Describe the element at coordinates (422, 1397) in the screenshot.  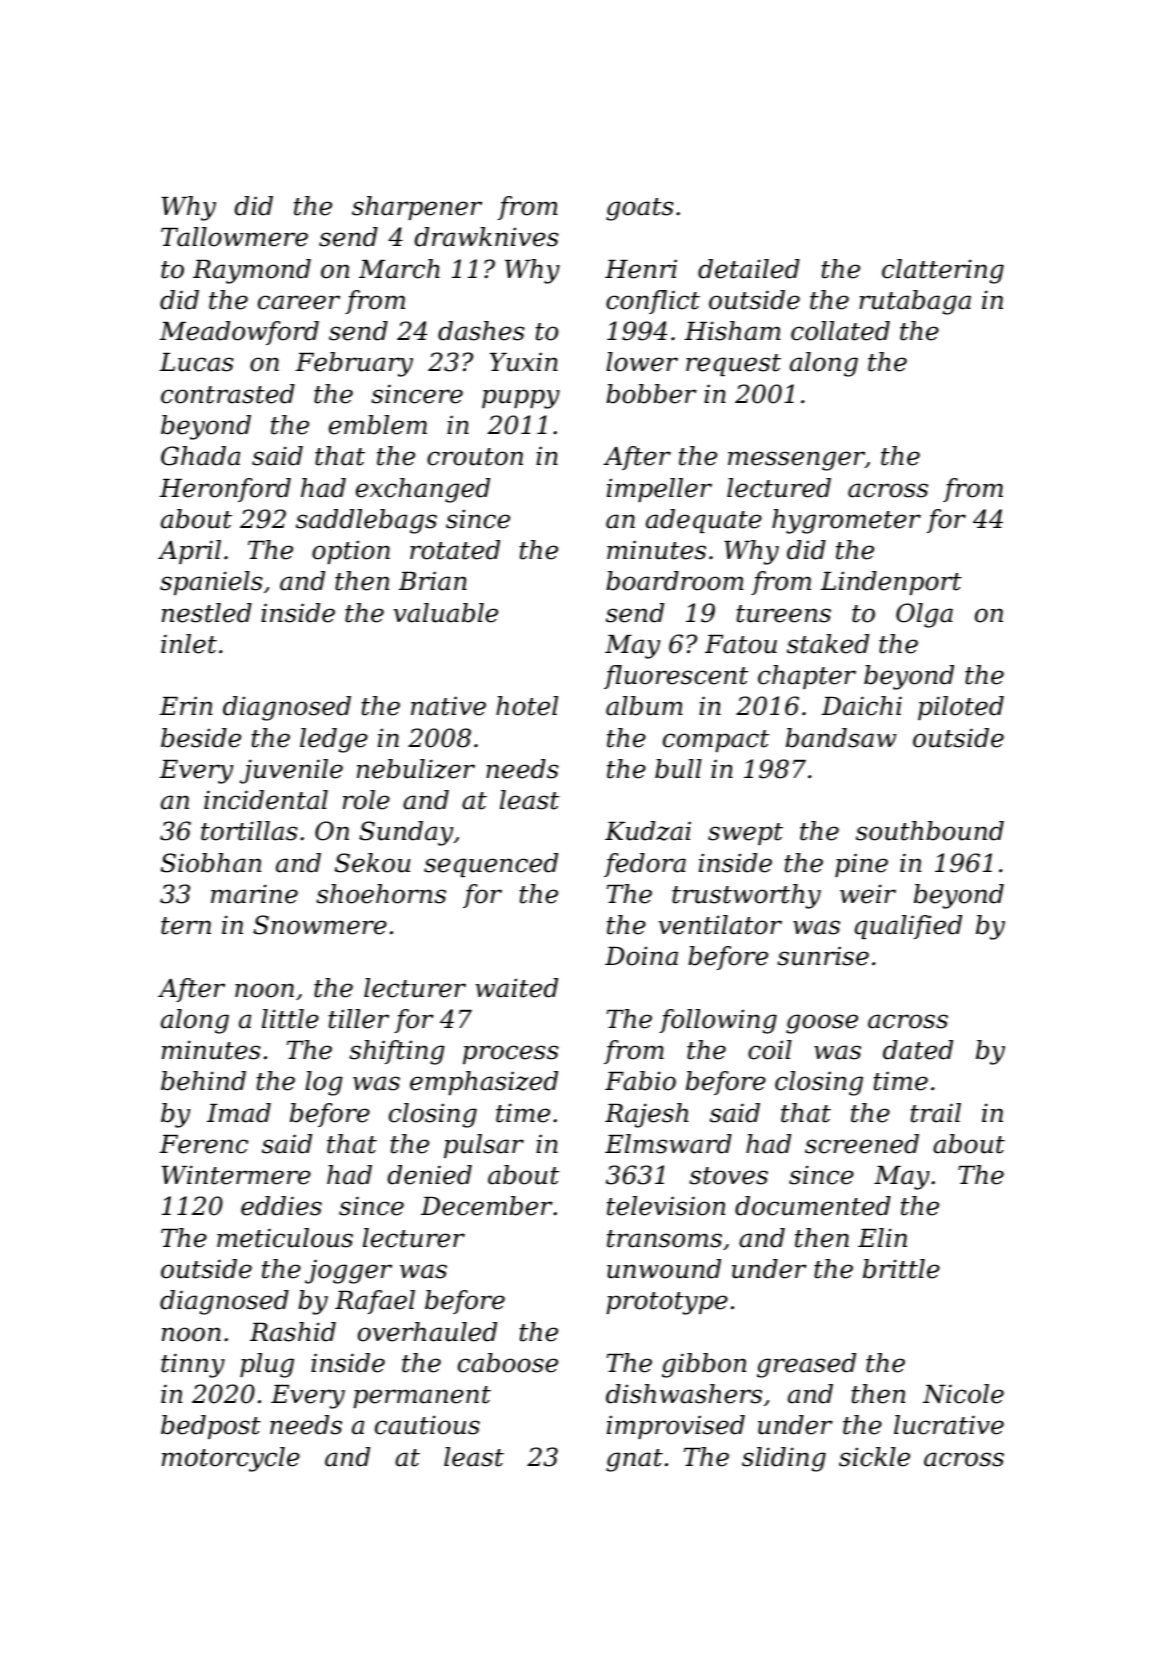
I see `permanent` at that location.
